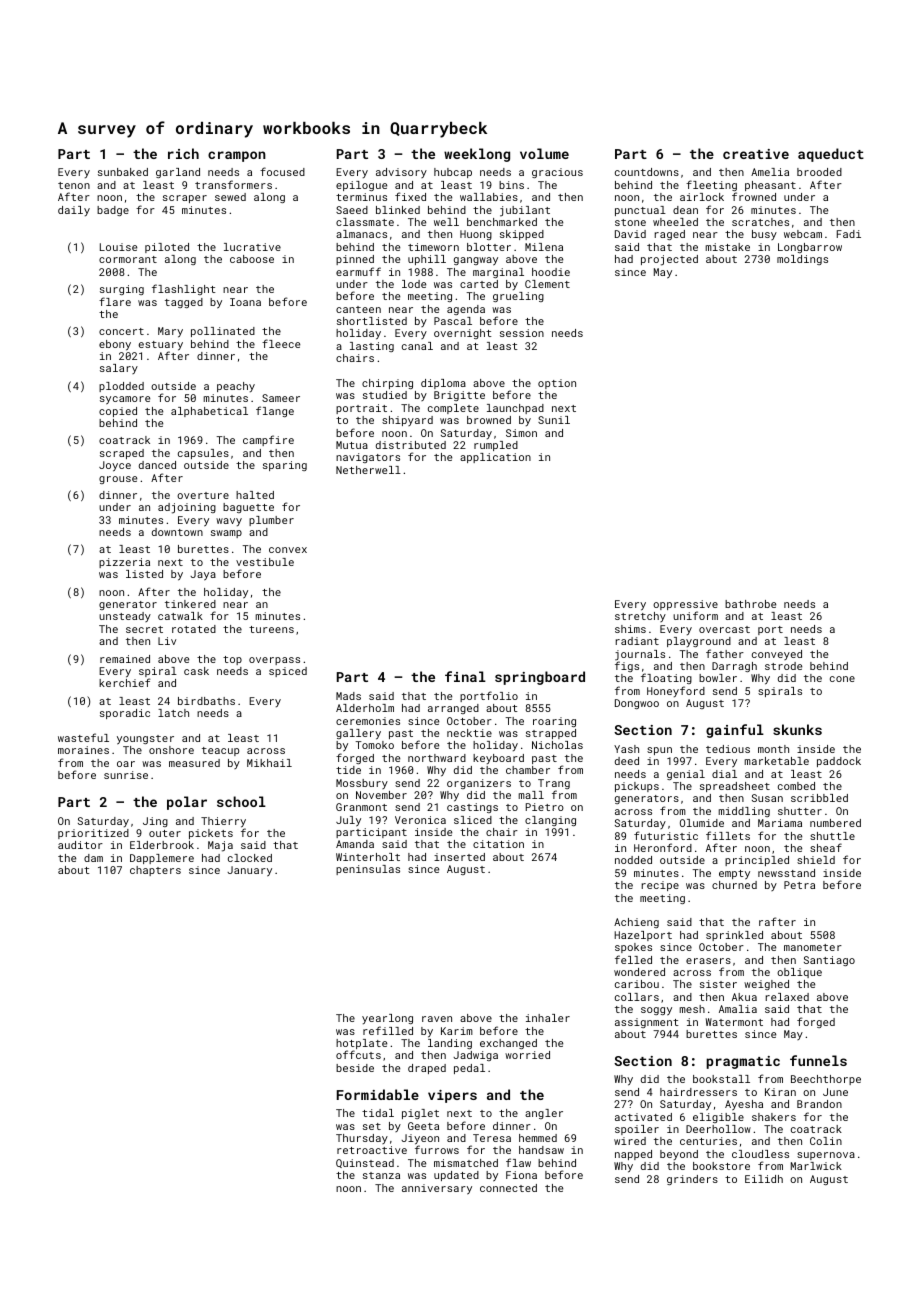 This screenshot has height=1308, width=924. What do you see at coordinates (368, 870) in the screenshot?
I see `peninsulas` at bounding box center [368, 870].
